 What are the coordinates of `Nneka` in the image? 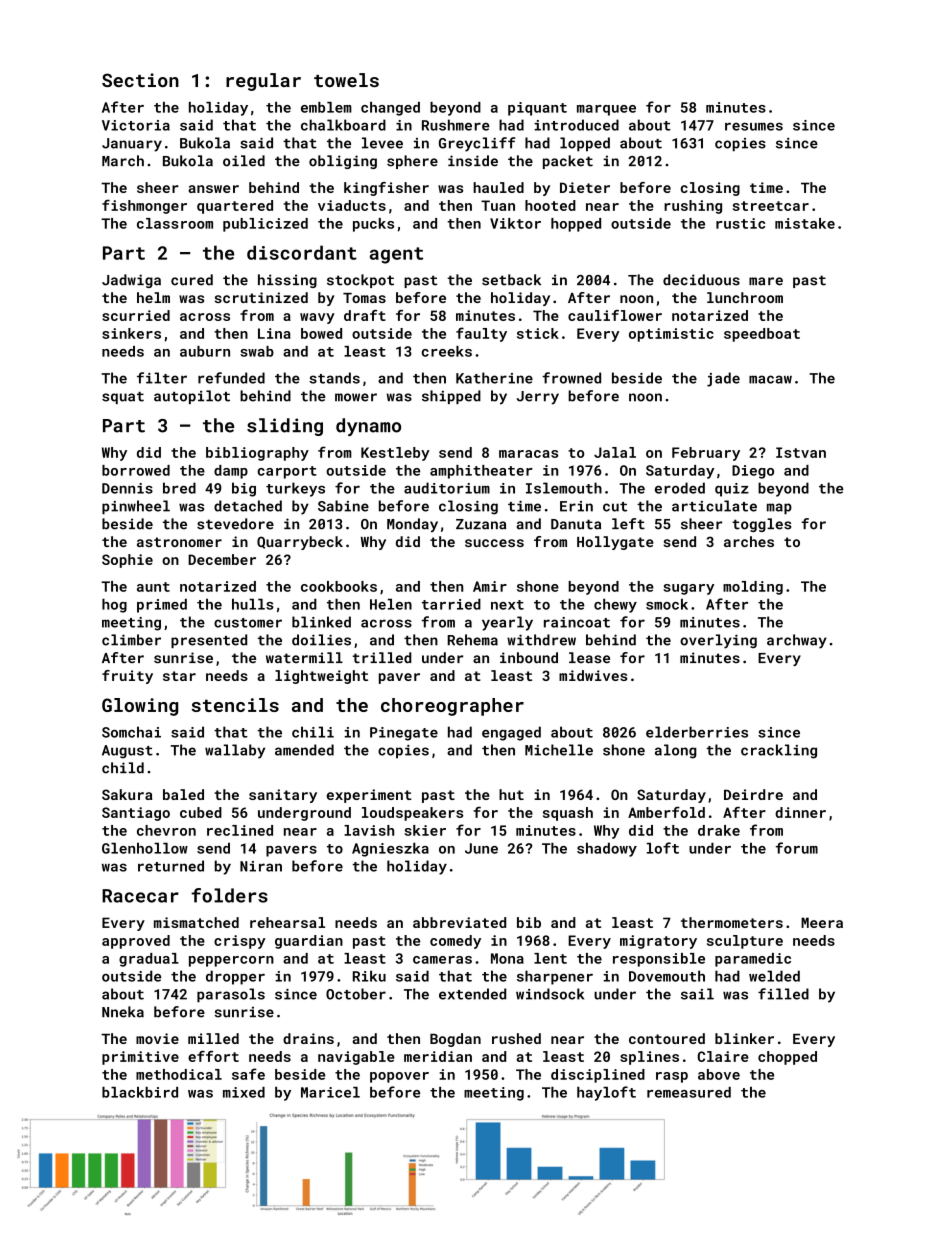 It's located at (123, 1012).
